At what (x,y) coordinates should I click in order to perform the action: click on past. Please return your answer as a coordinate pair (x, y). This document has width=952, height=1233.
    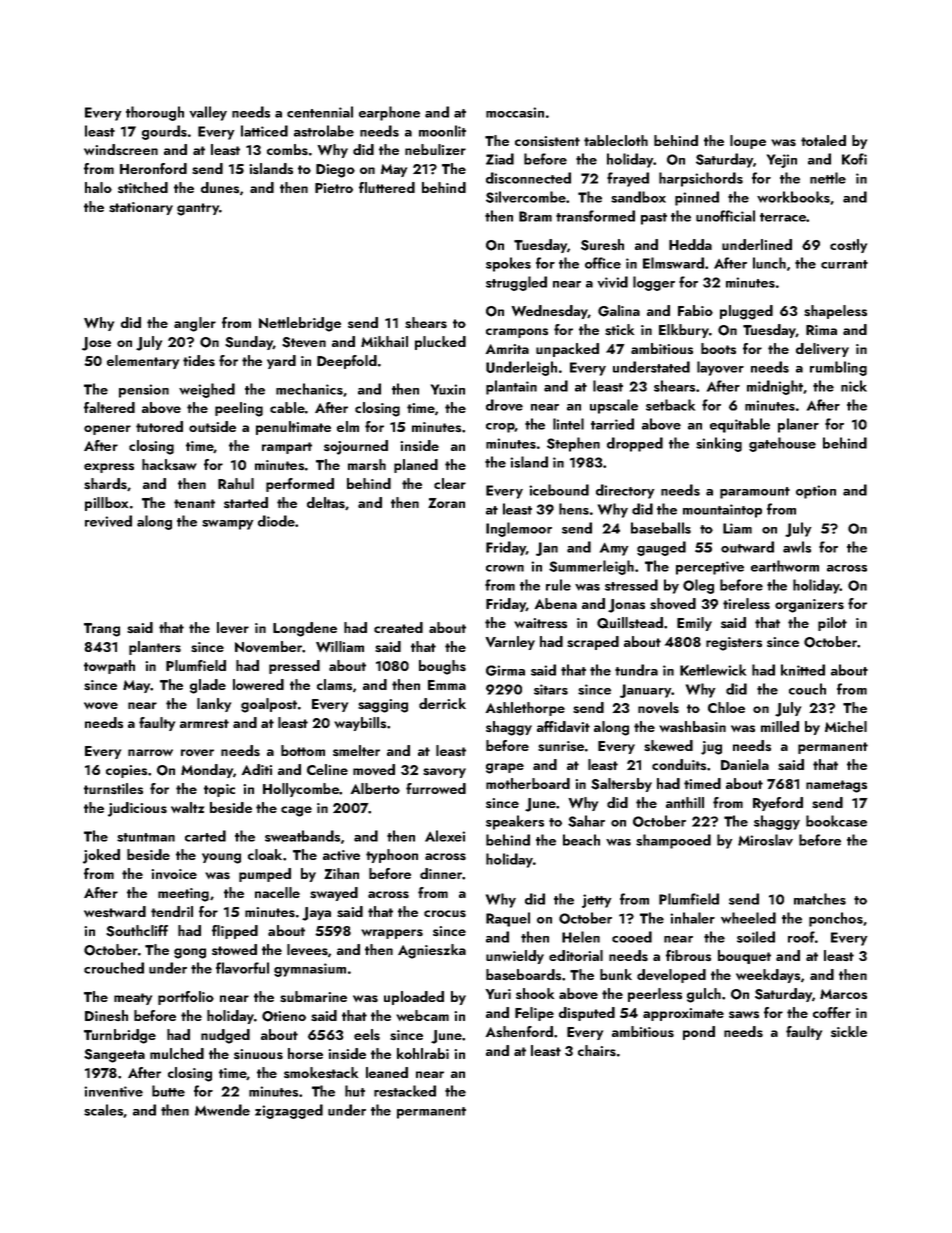
    Looking at the image, I should click on (654, 219).
